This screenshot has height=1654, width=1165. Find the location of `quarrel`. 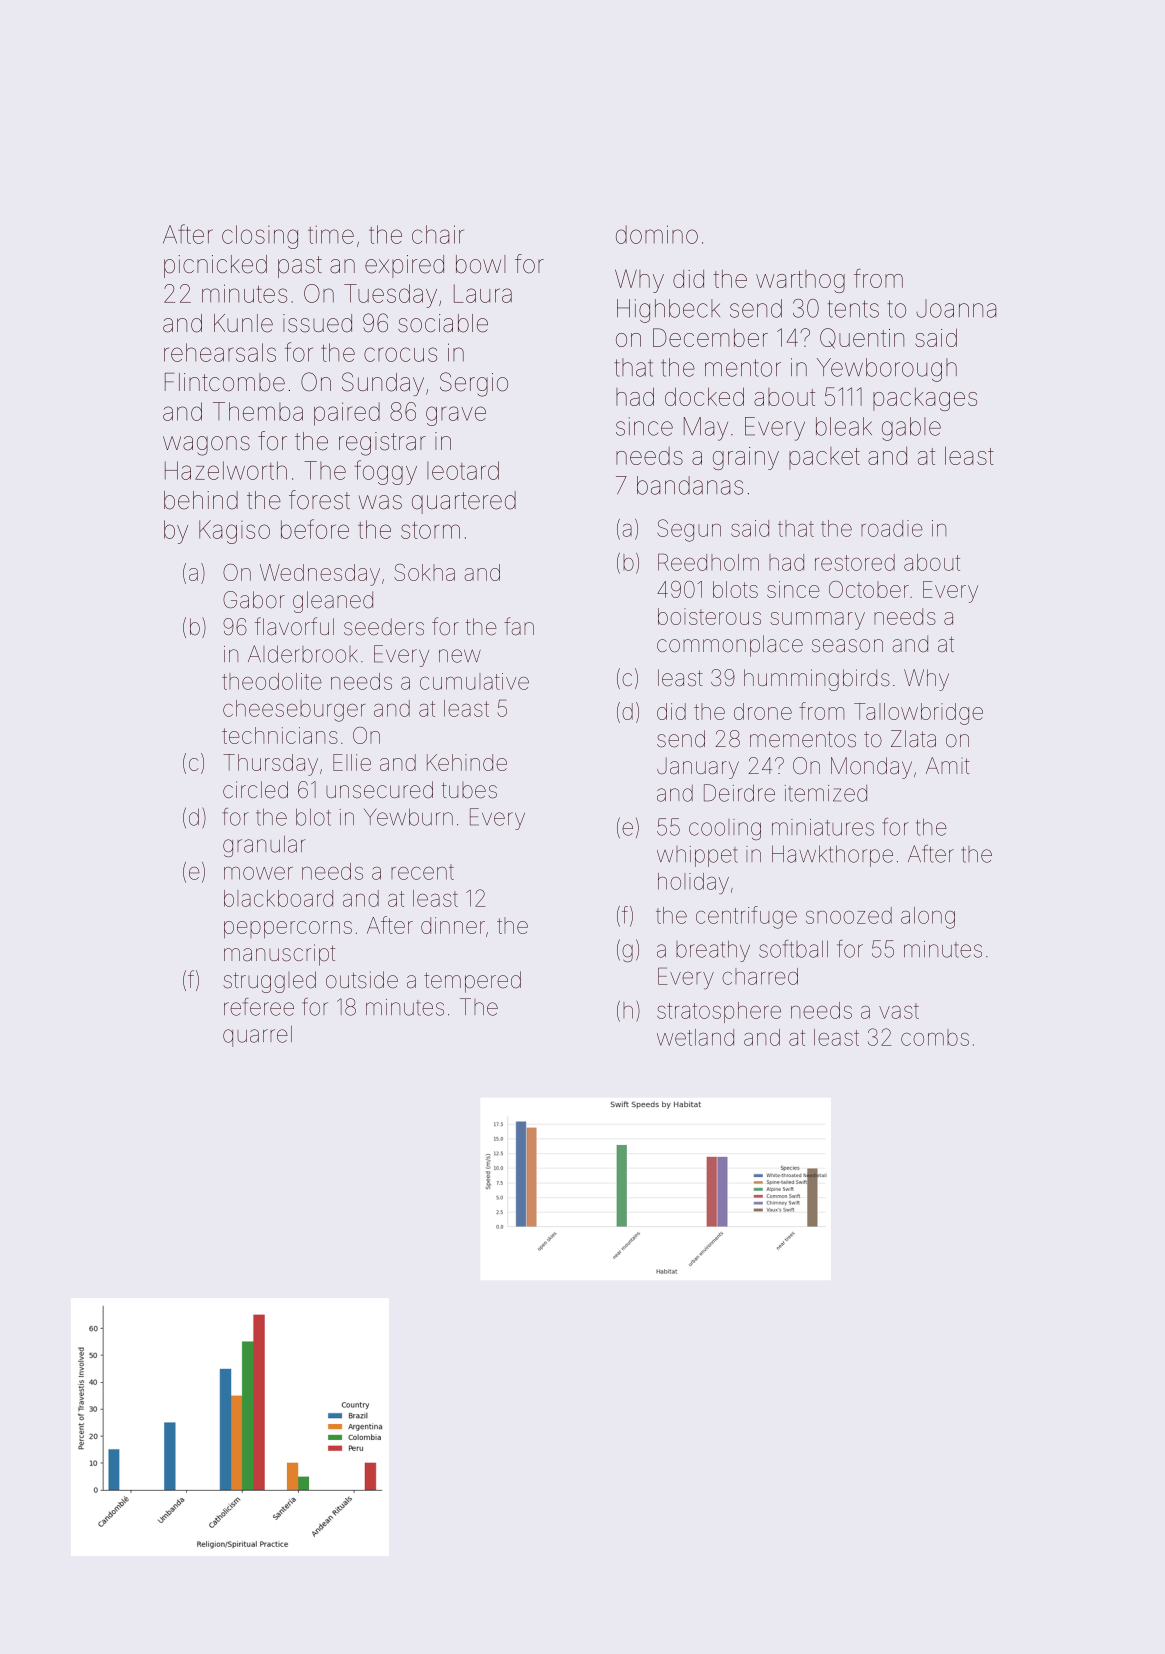

quarrel is located at coordinates (257, 1036).
